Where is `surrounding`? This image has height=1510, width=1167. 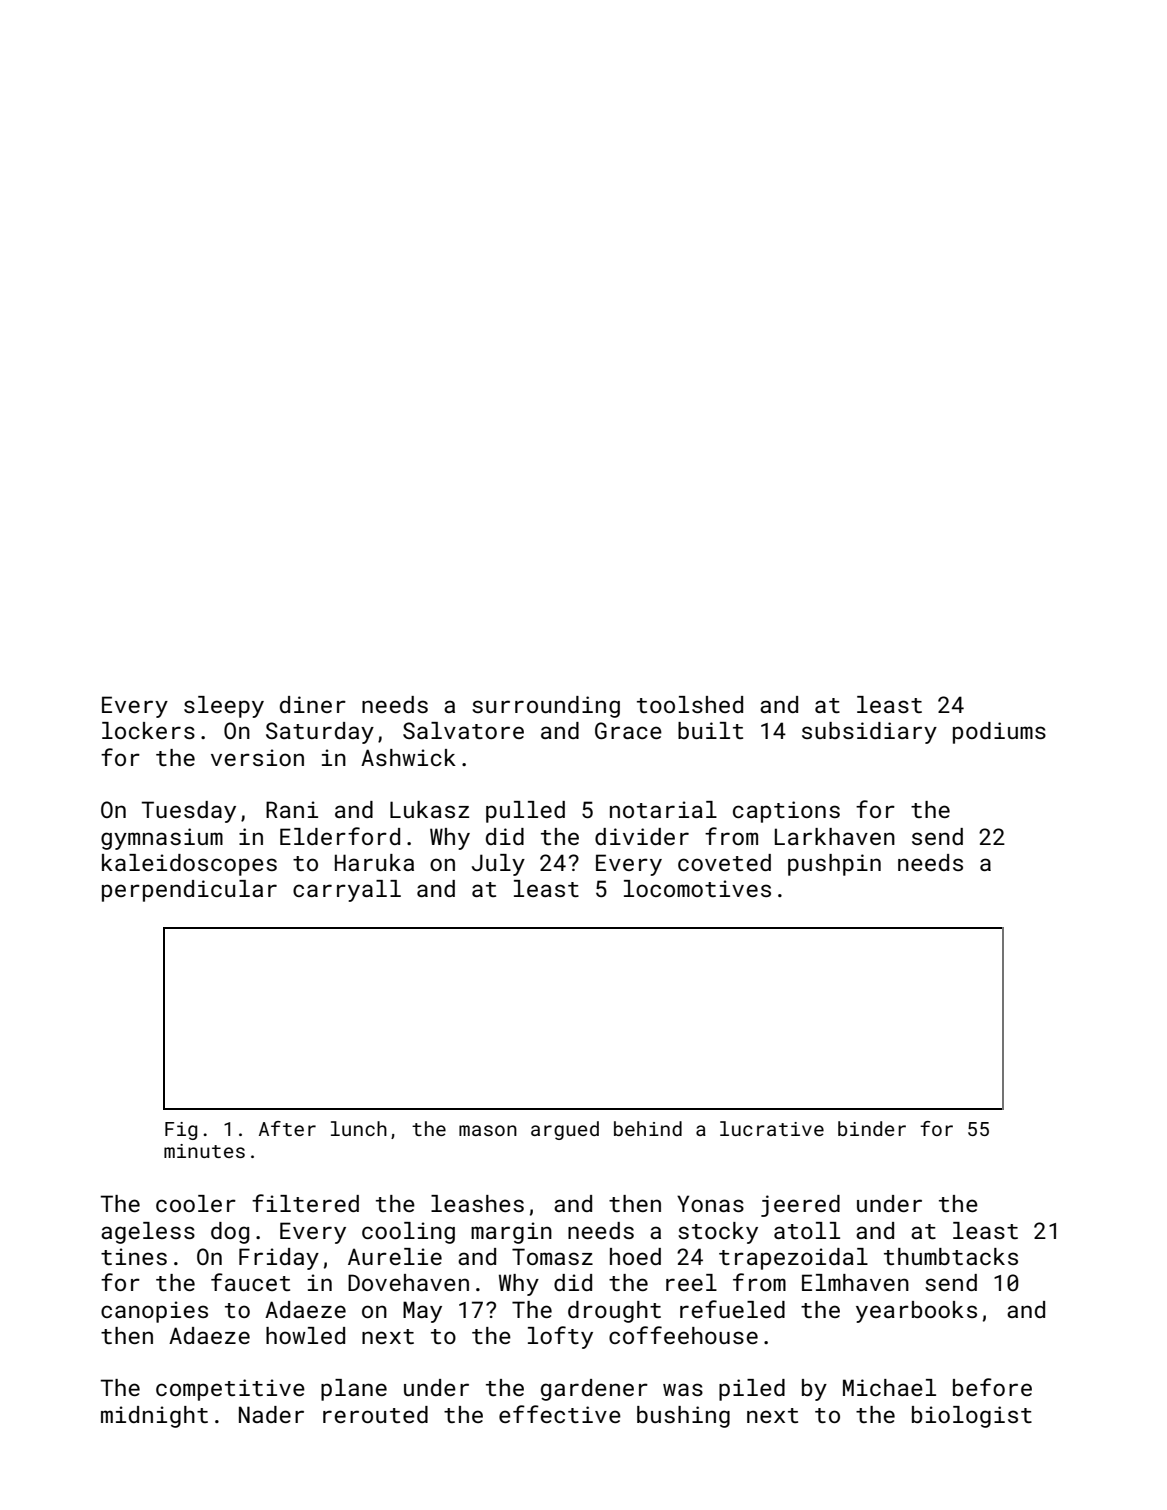
surrounding is located at coordinates (546, 707).
